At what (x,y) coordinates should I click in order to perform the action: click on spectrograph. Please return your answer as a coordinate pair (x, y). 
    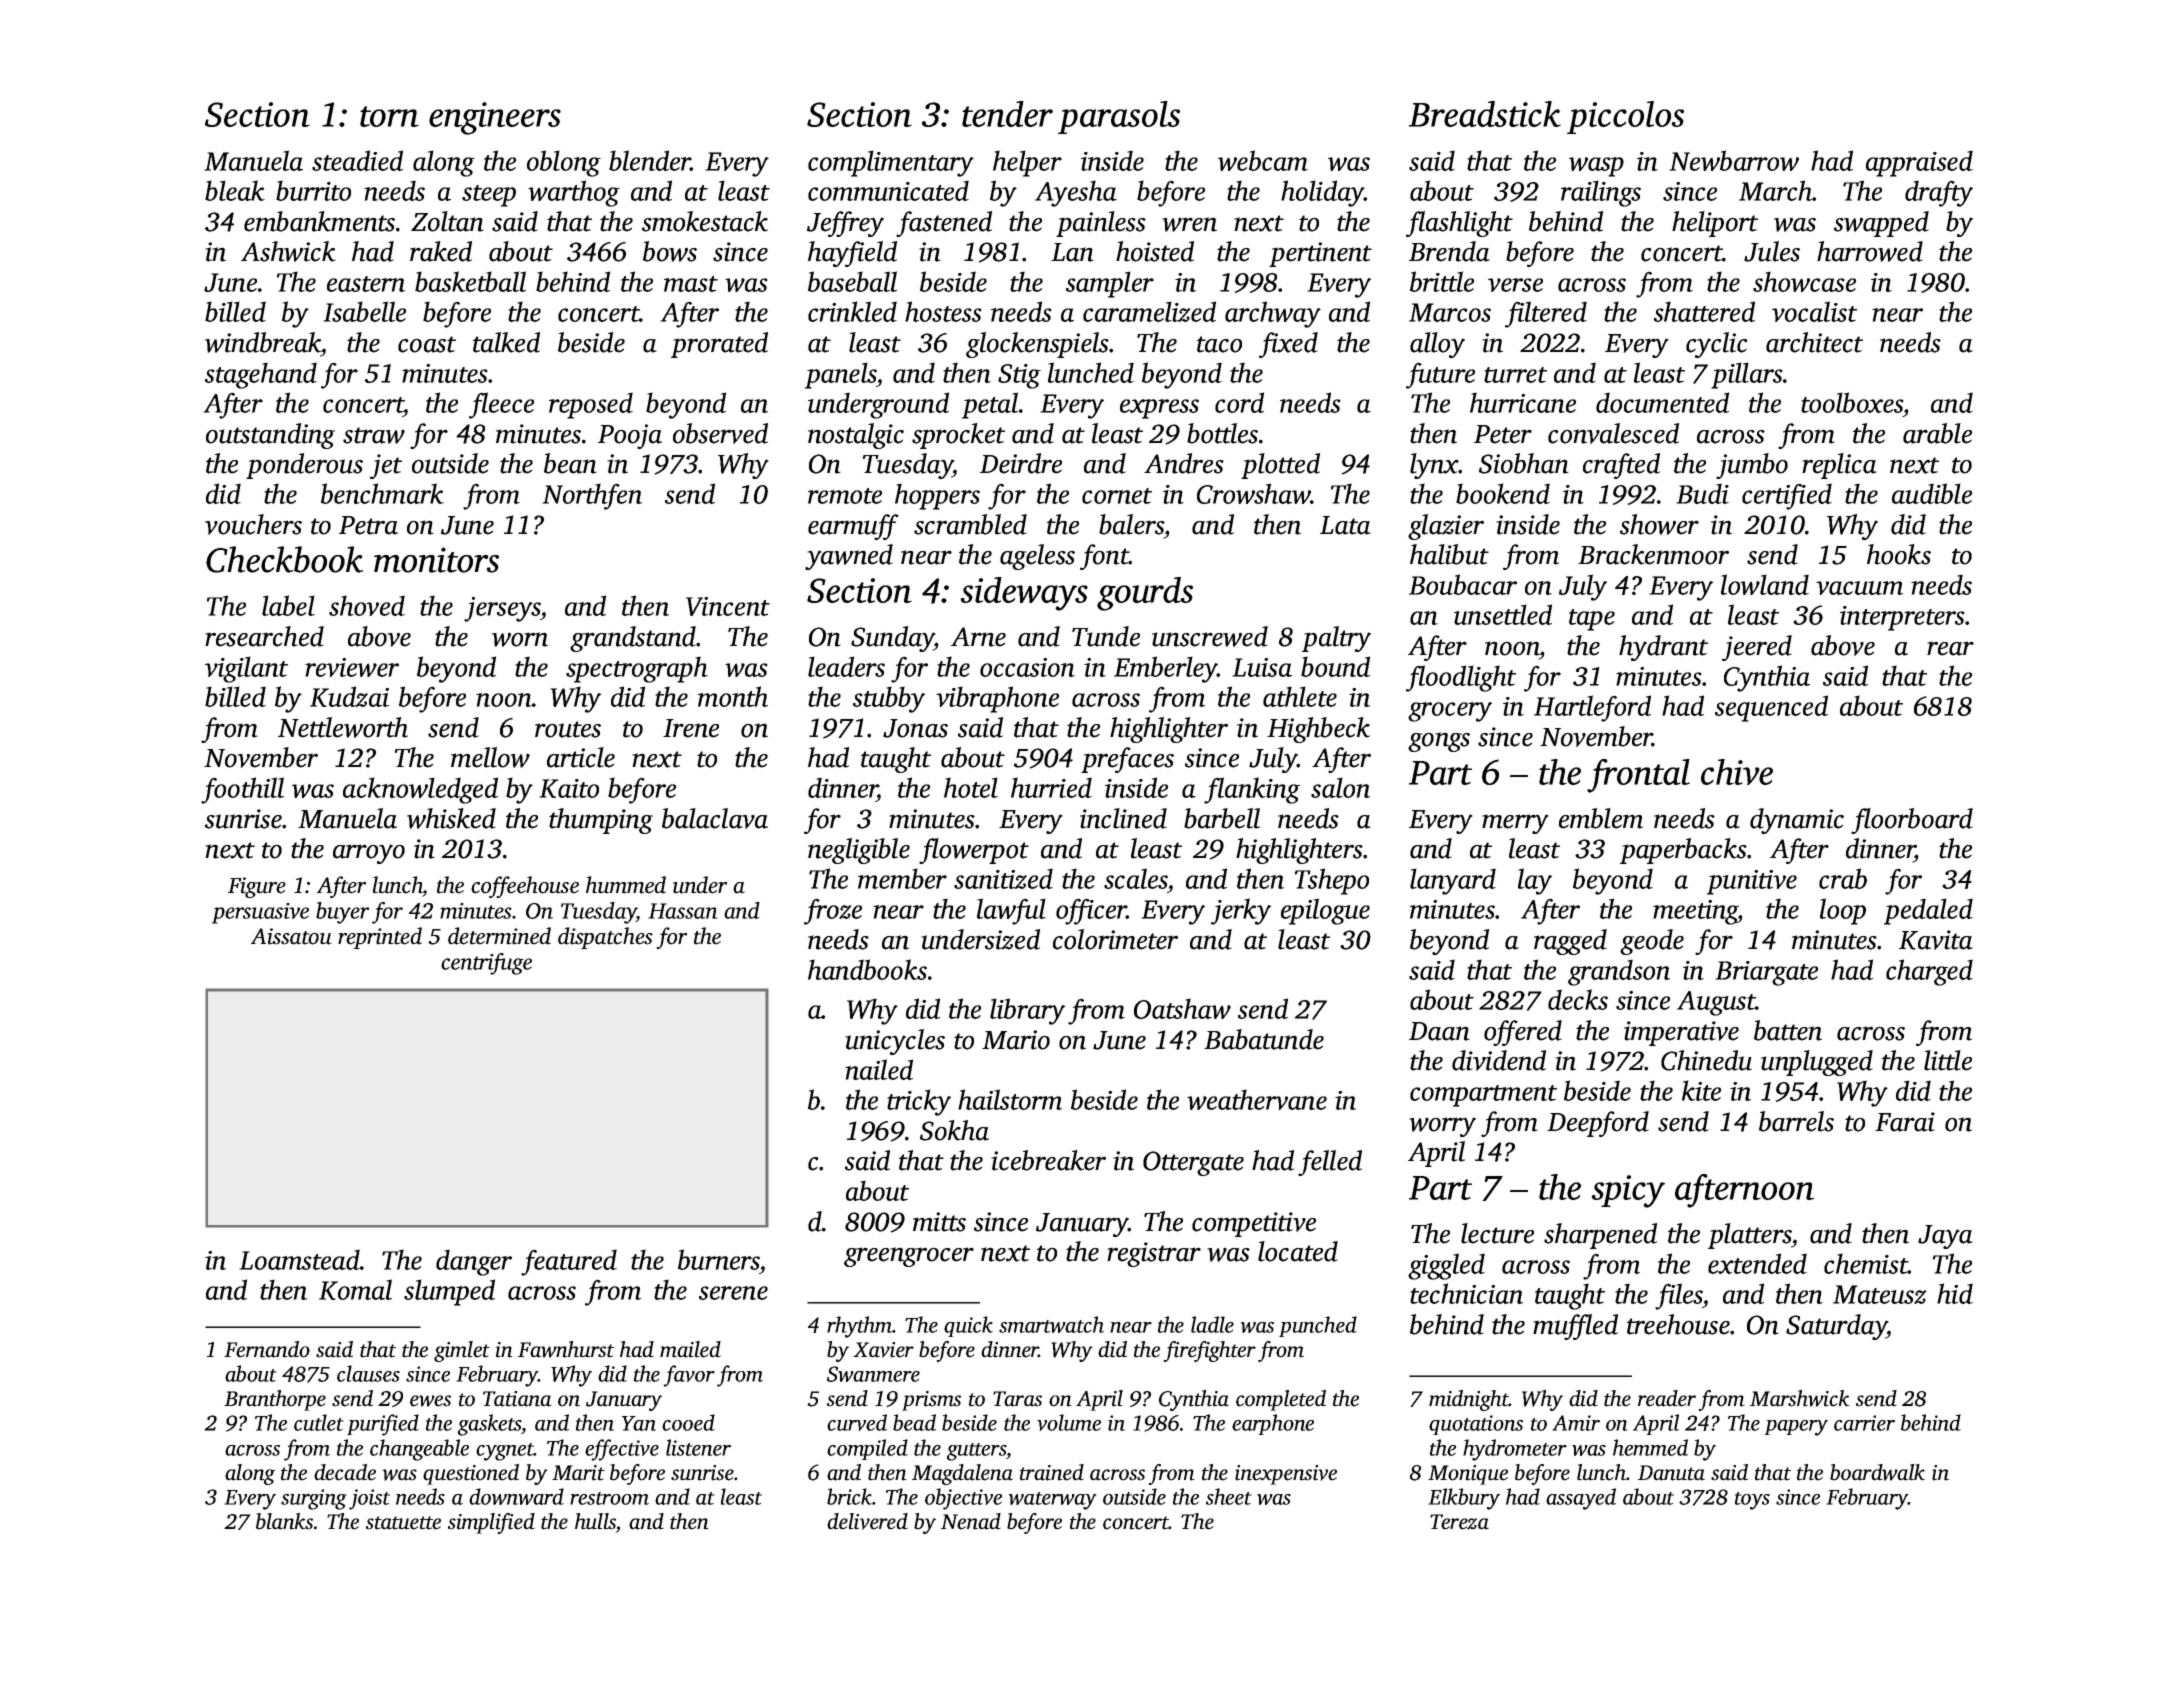
    Looking at the image, I should click on (637, 669).
